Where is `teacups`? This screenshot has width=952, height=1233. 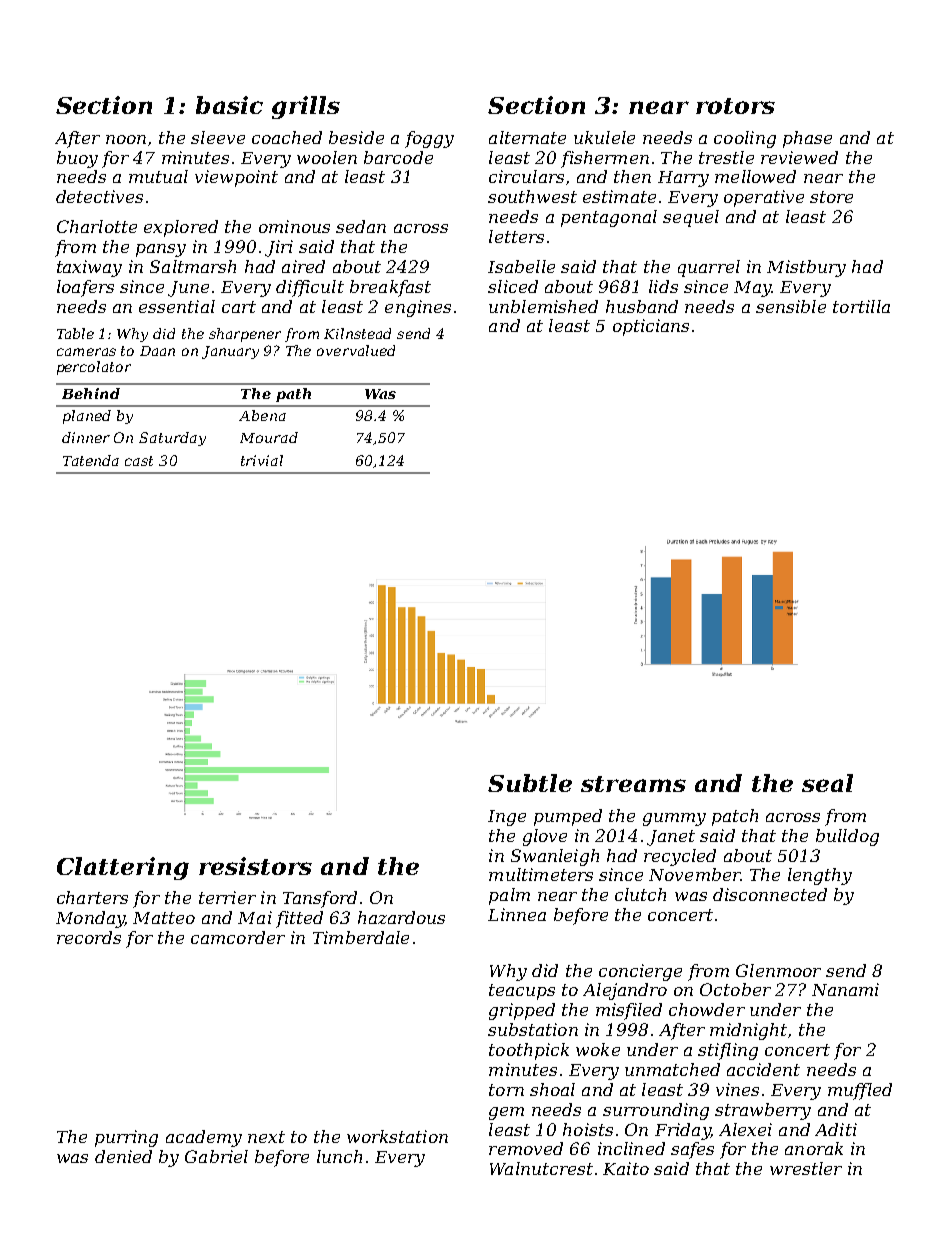
teacups is located at coordinates (522, 992).
